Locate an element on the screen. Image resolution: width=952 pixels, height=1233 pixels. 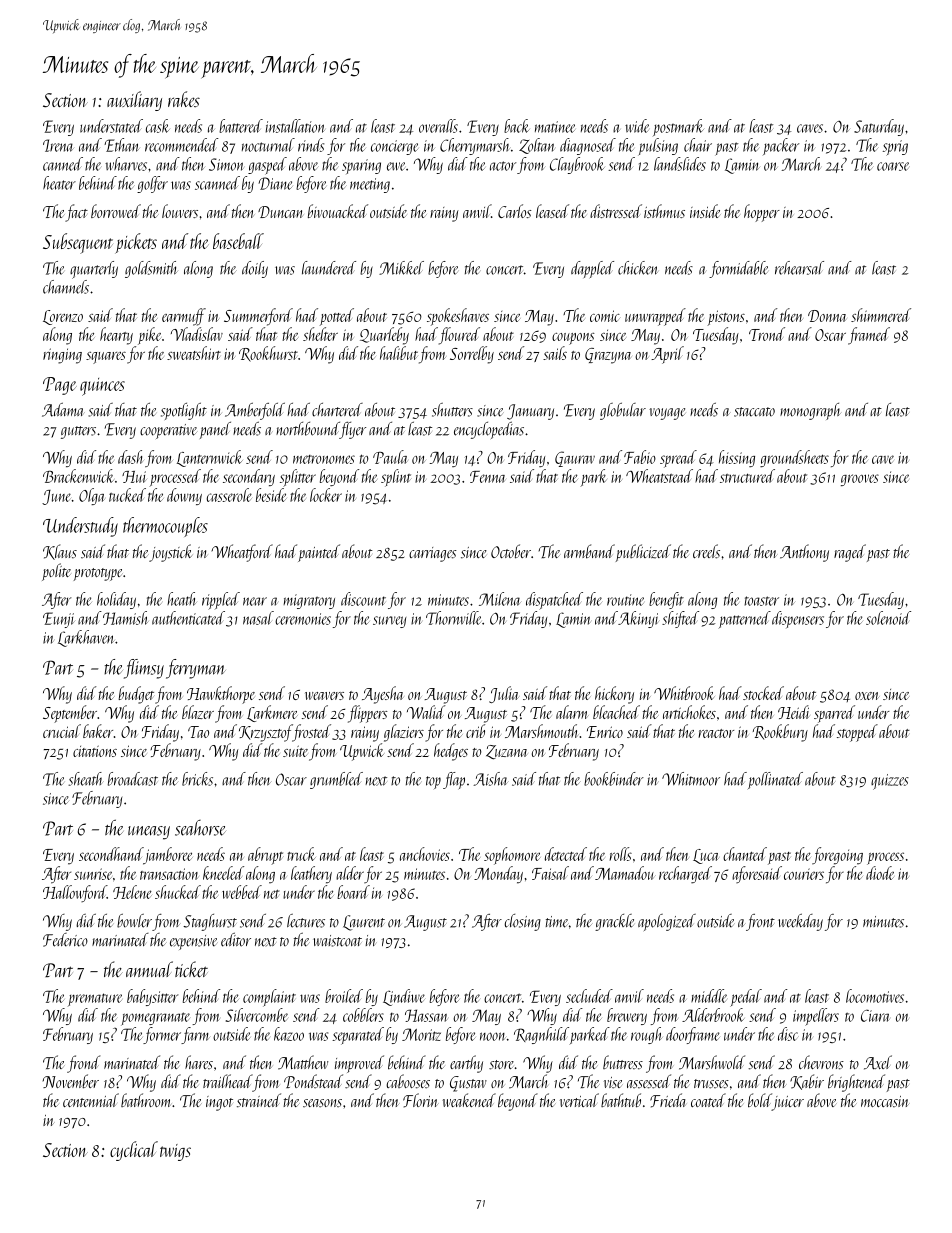
concierge is located at coordinates (394, 147).
